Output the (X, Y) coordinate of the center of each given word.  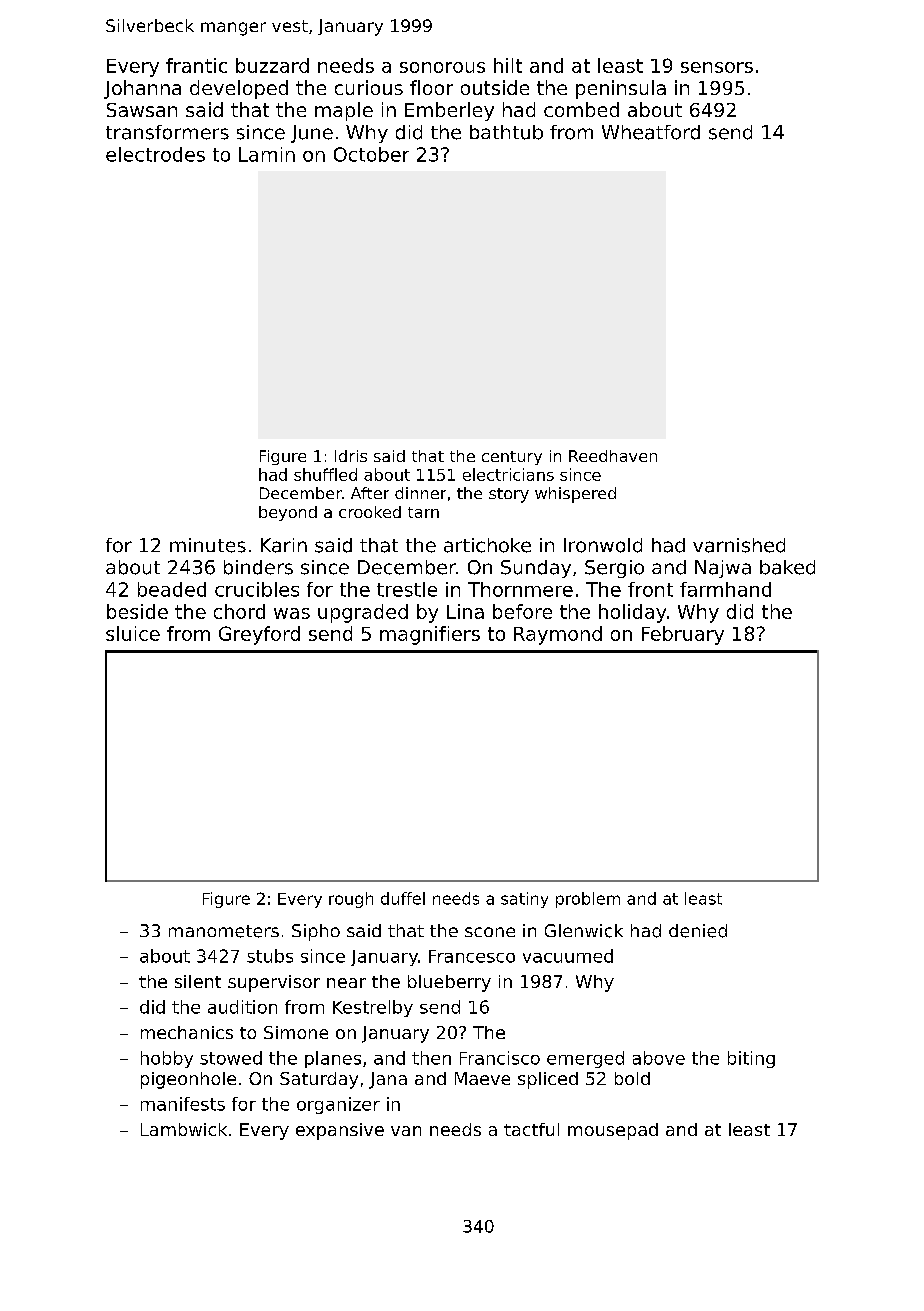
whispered (575, 495)
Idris (351, 456)
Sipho (316, 932)
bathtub (506, 132)
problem (588, 900)
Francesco (472, 956)
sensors (717, 67)
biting (751, 1059)
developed (239, 89)
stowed (231, 1058)
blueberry (449, 983)
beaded (172, 589)
